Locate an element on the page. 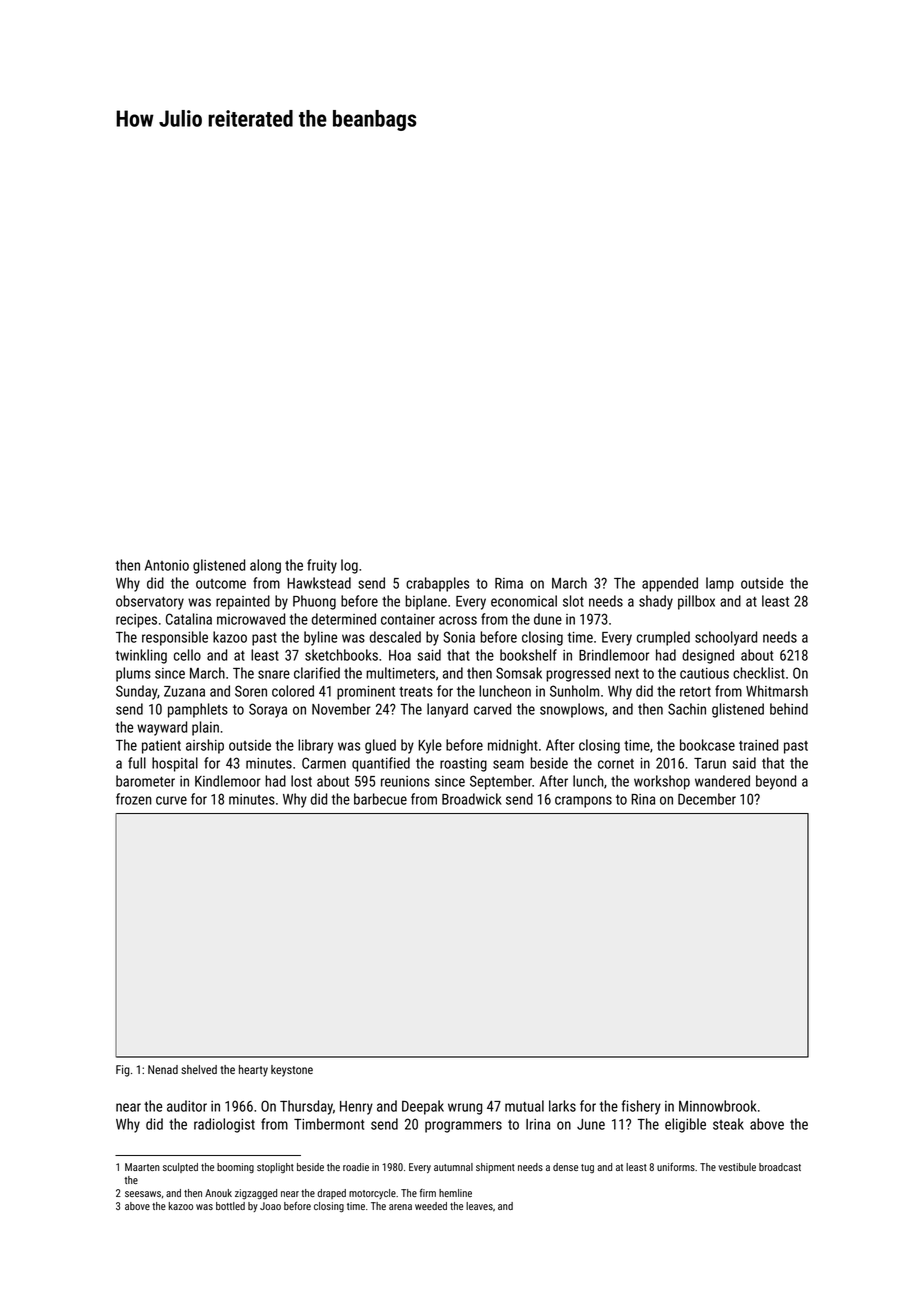  larks is located at coordinates (562, 1106).
